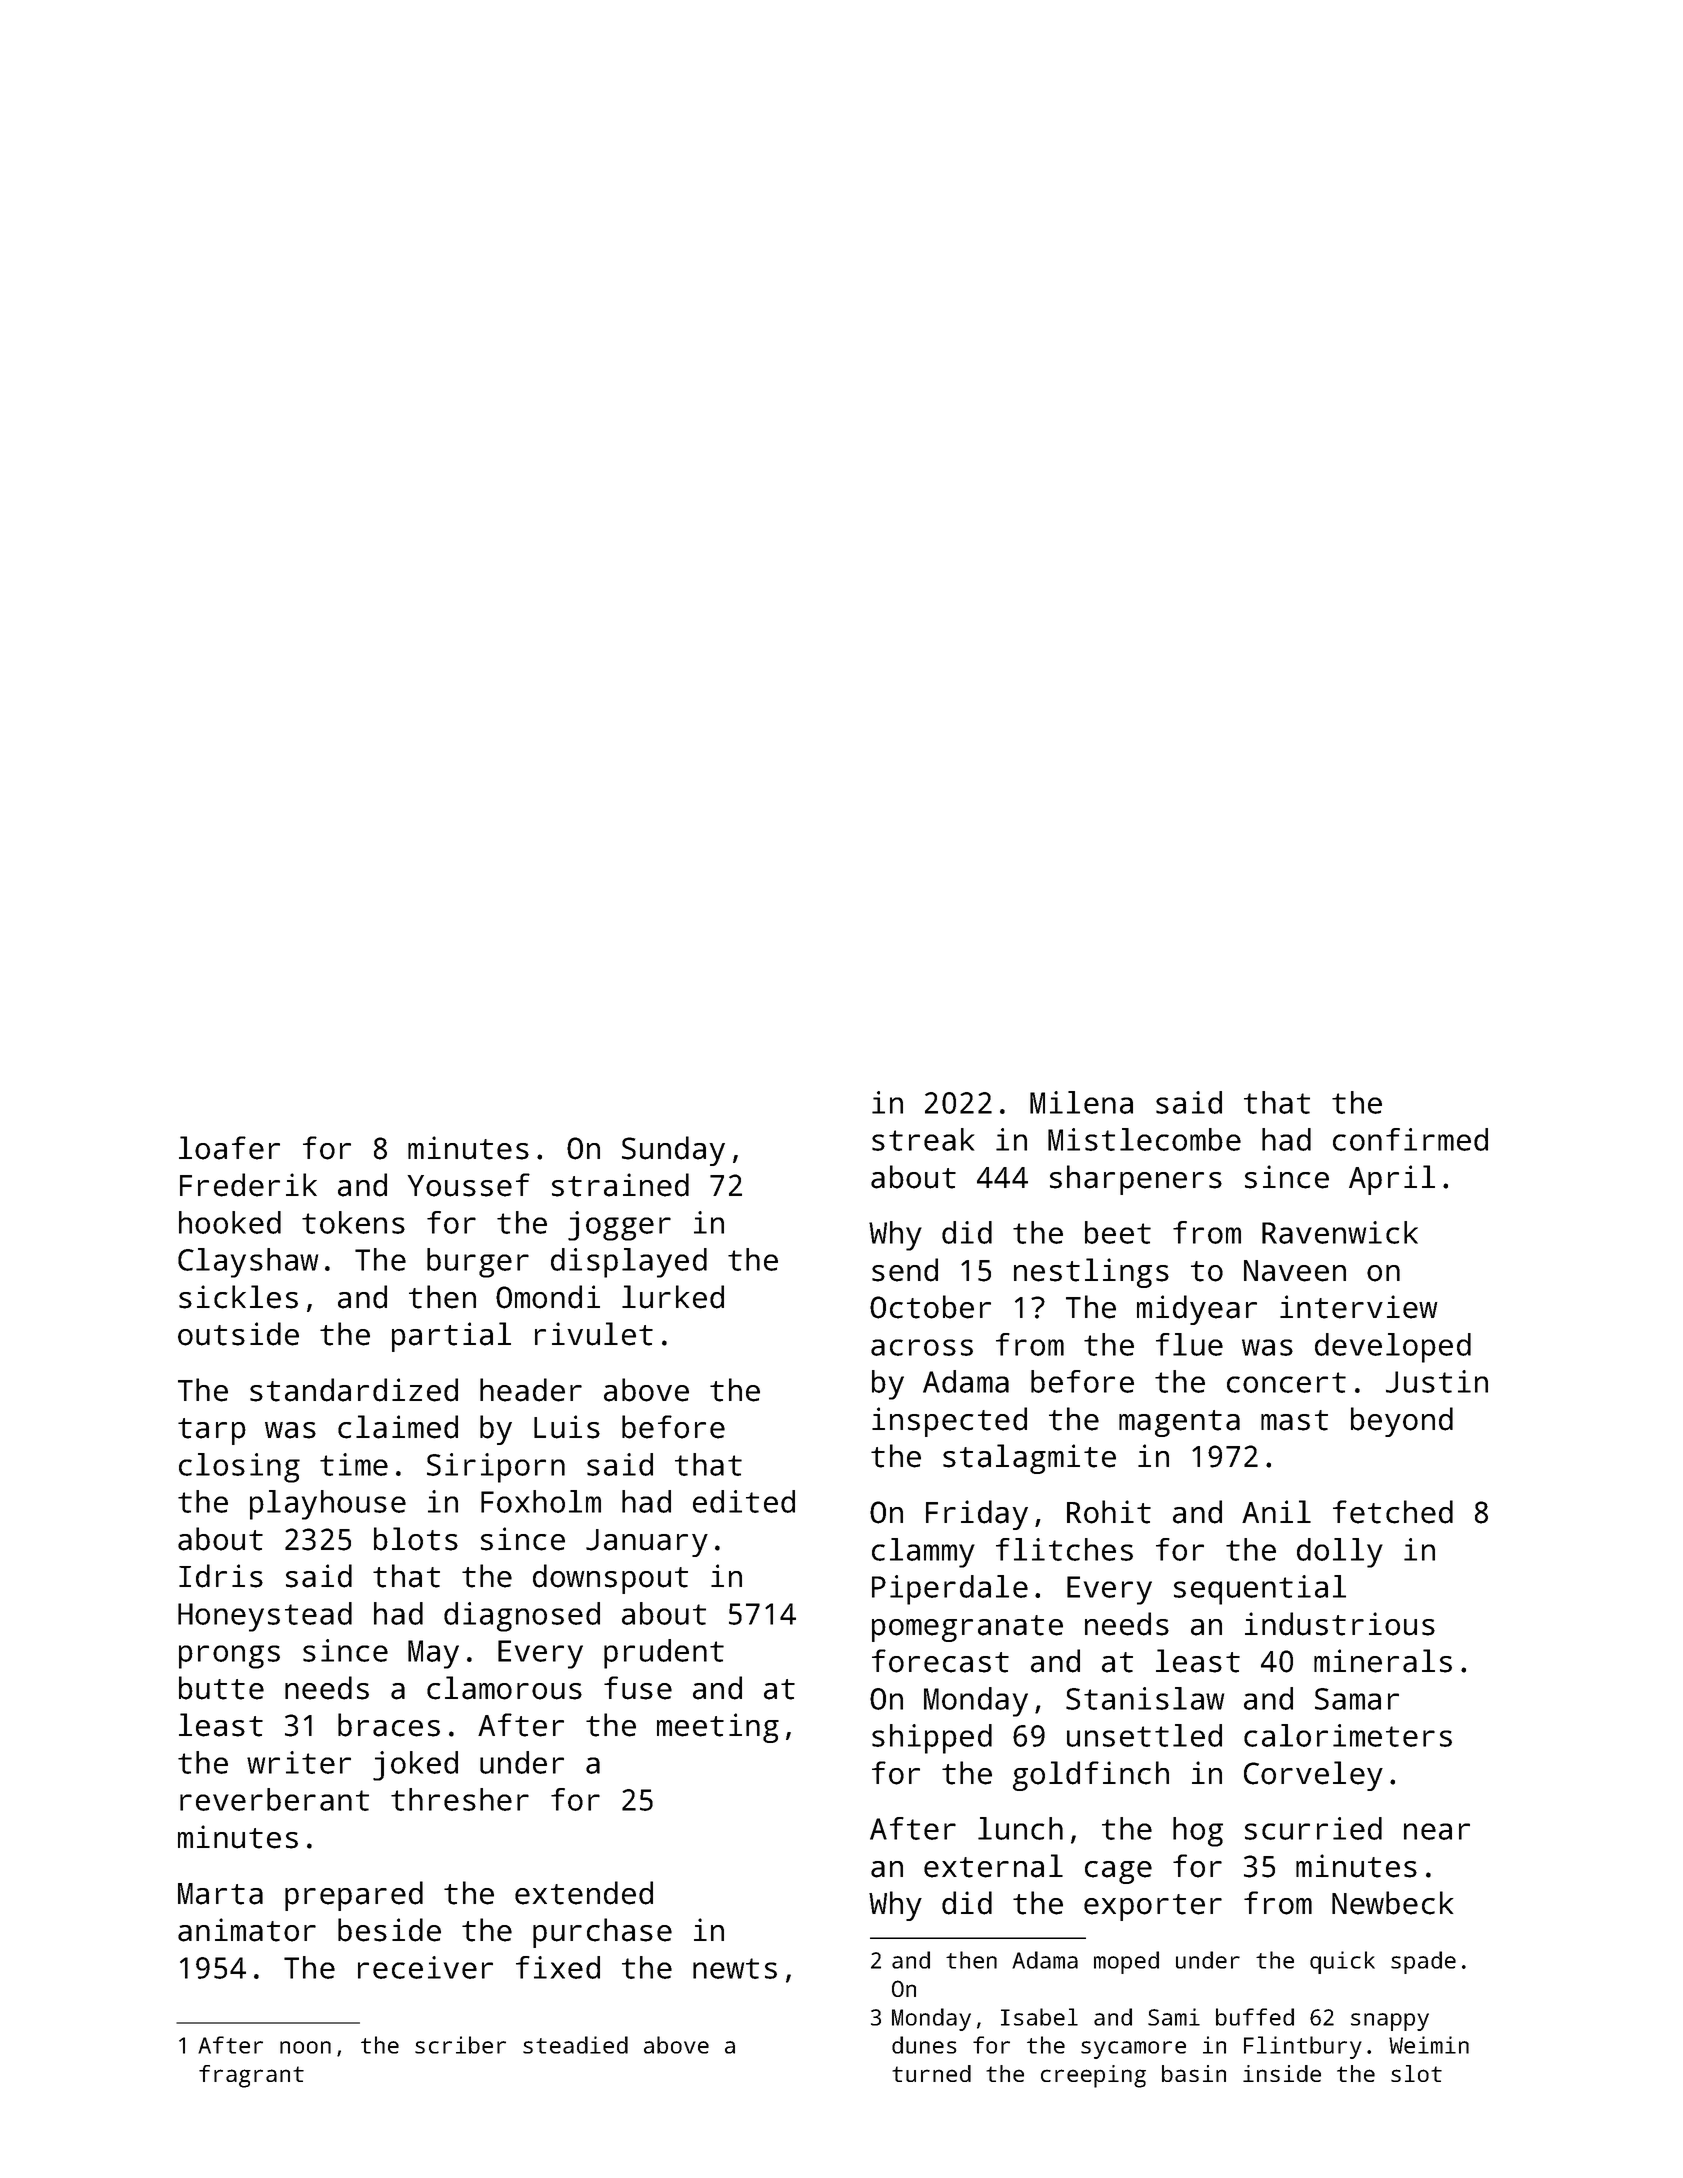 This image has height=2178, width=1683. I want to click on Sunday, so click(673, 1151).
